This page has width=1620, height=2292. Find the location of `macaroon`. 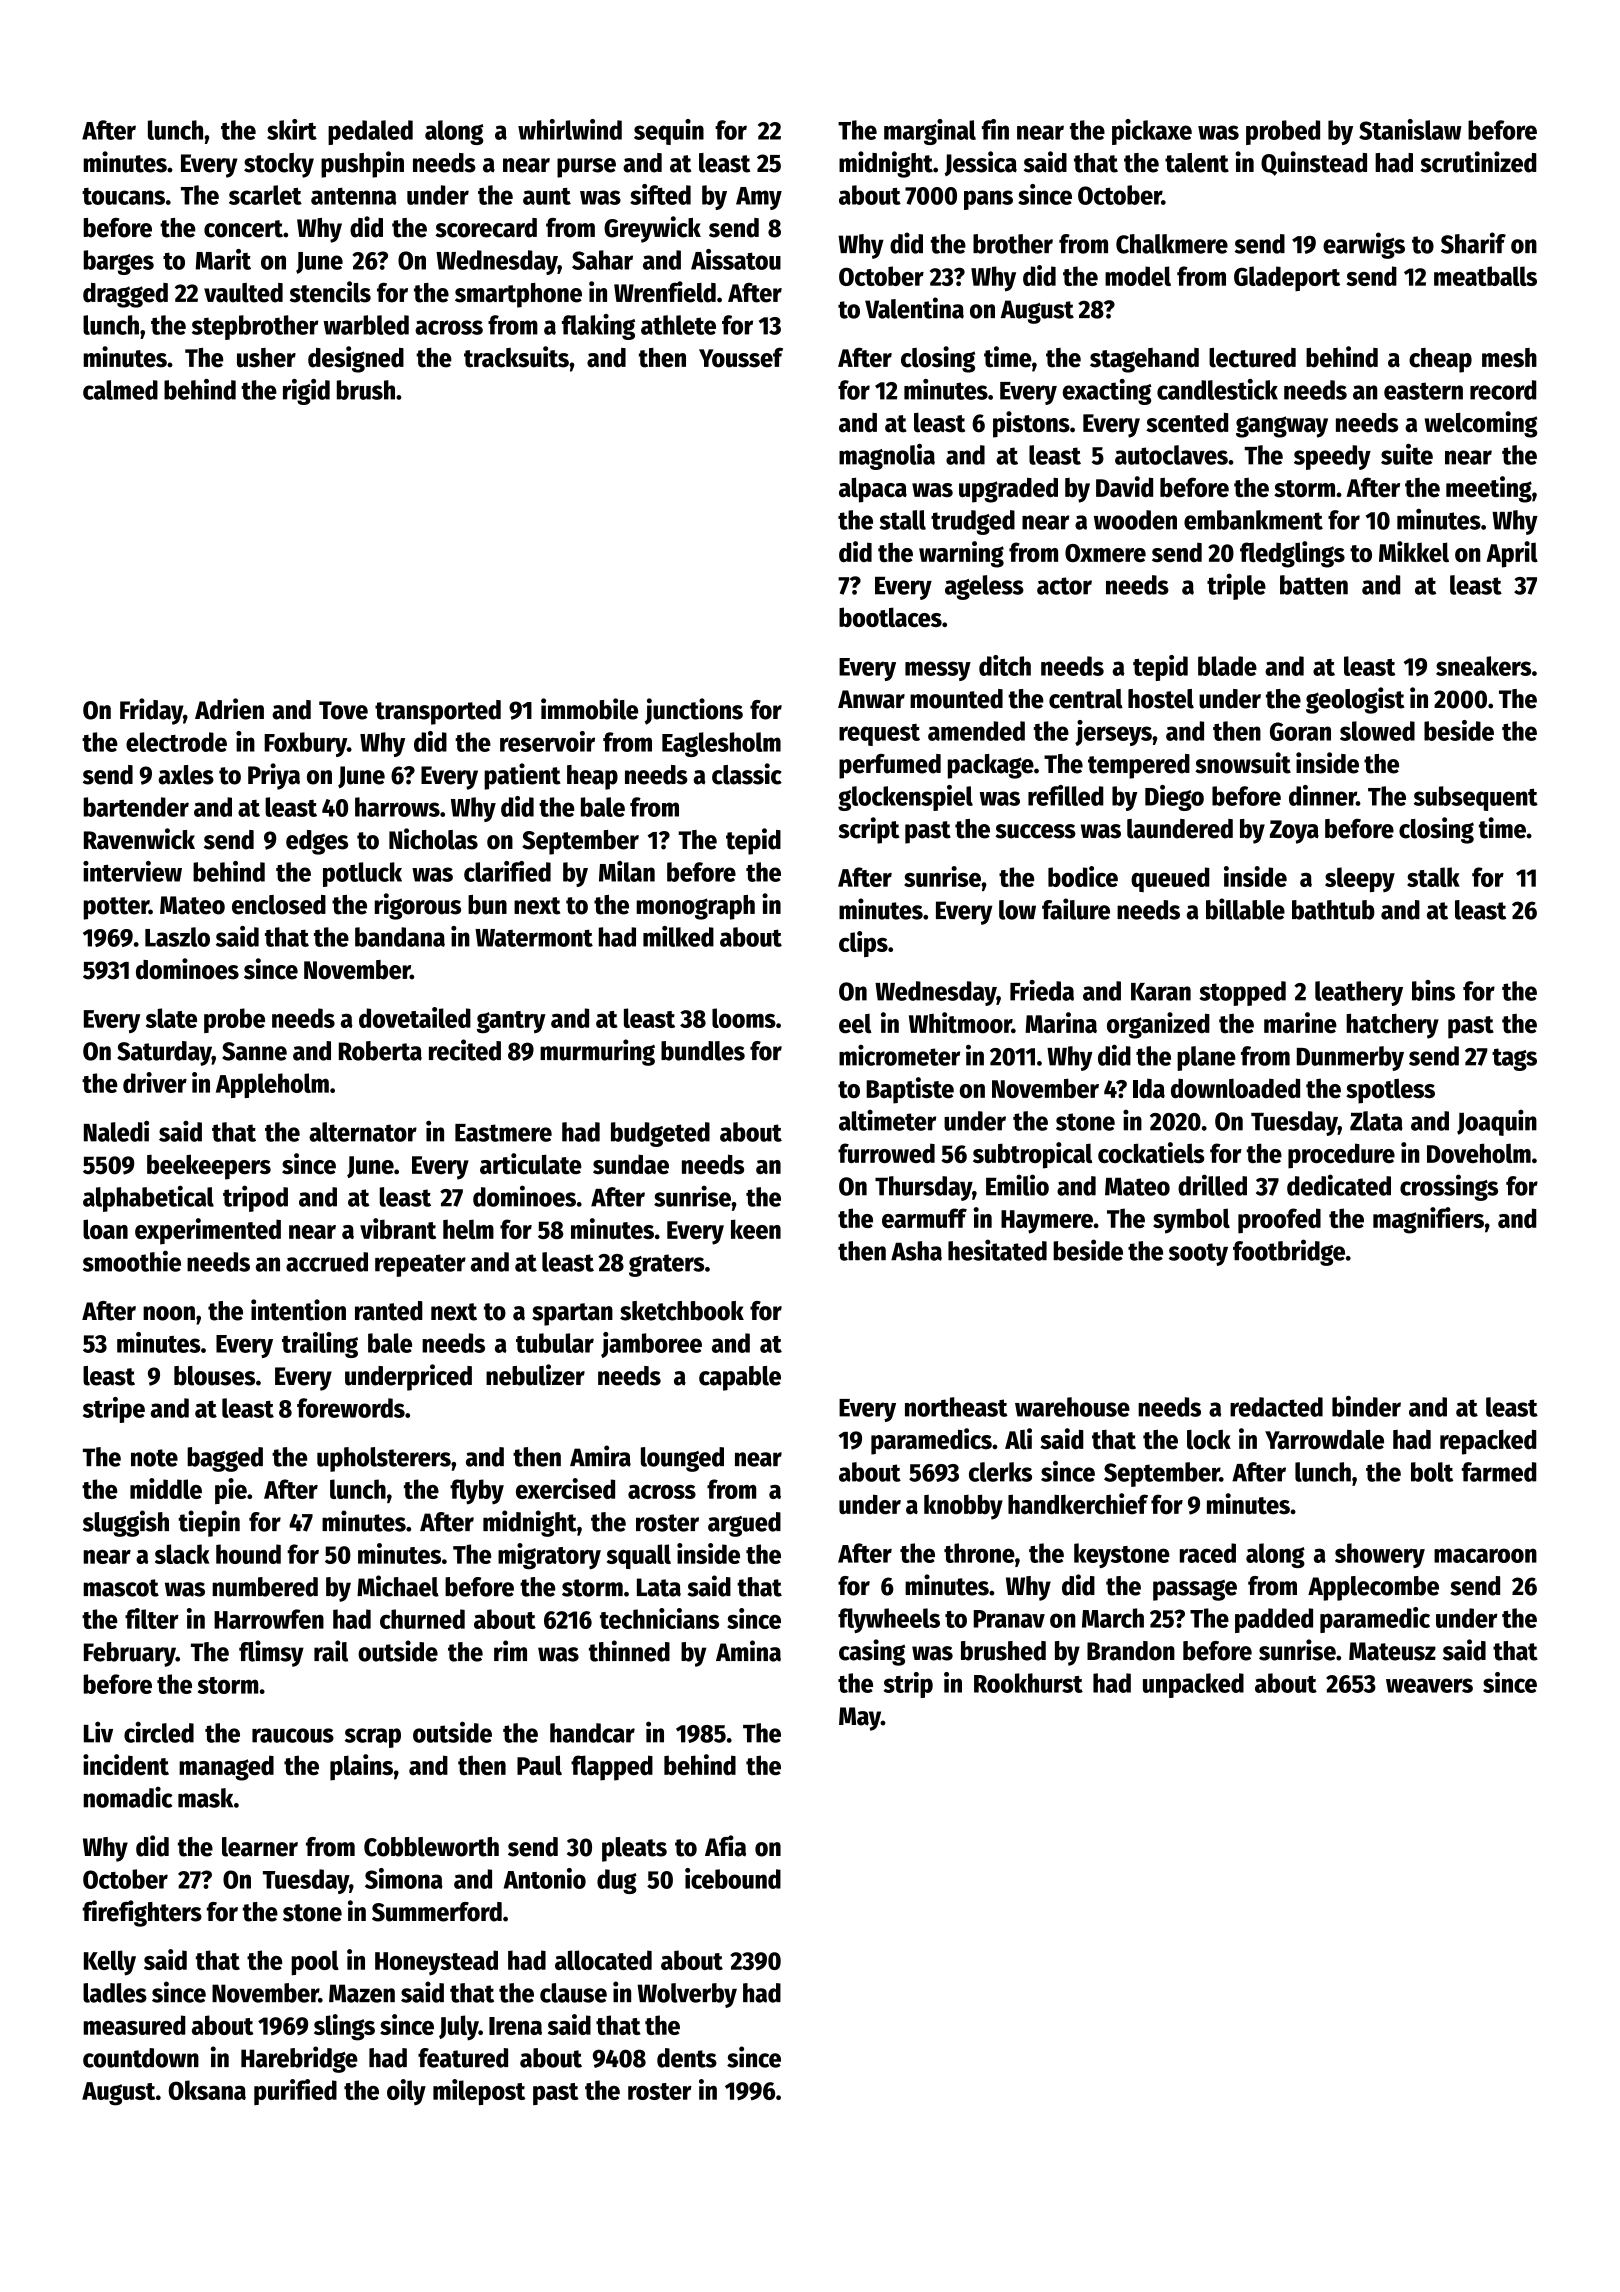

macaroon is located at coordinates (1485, 1555).
